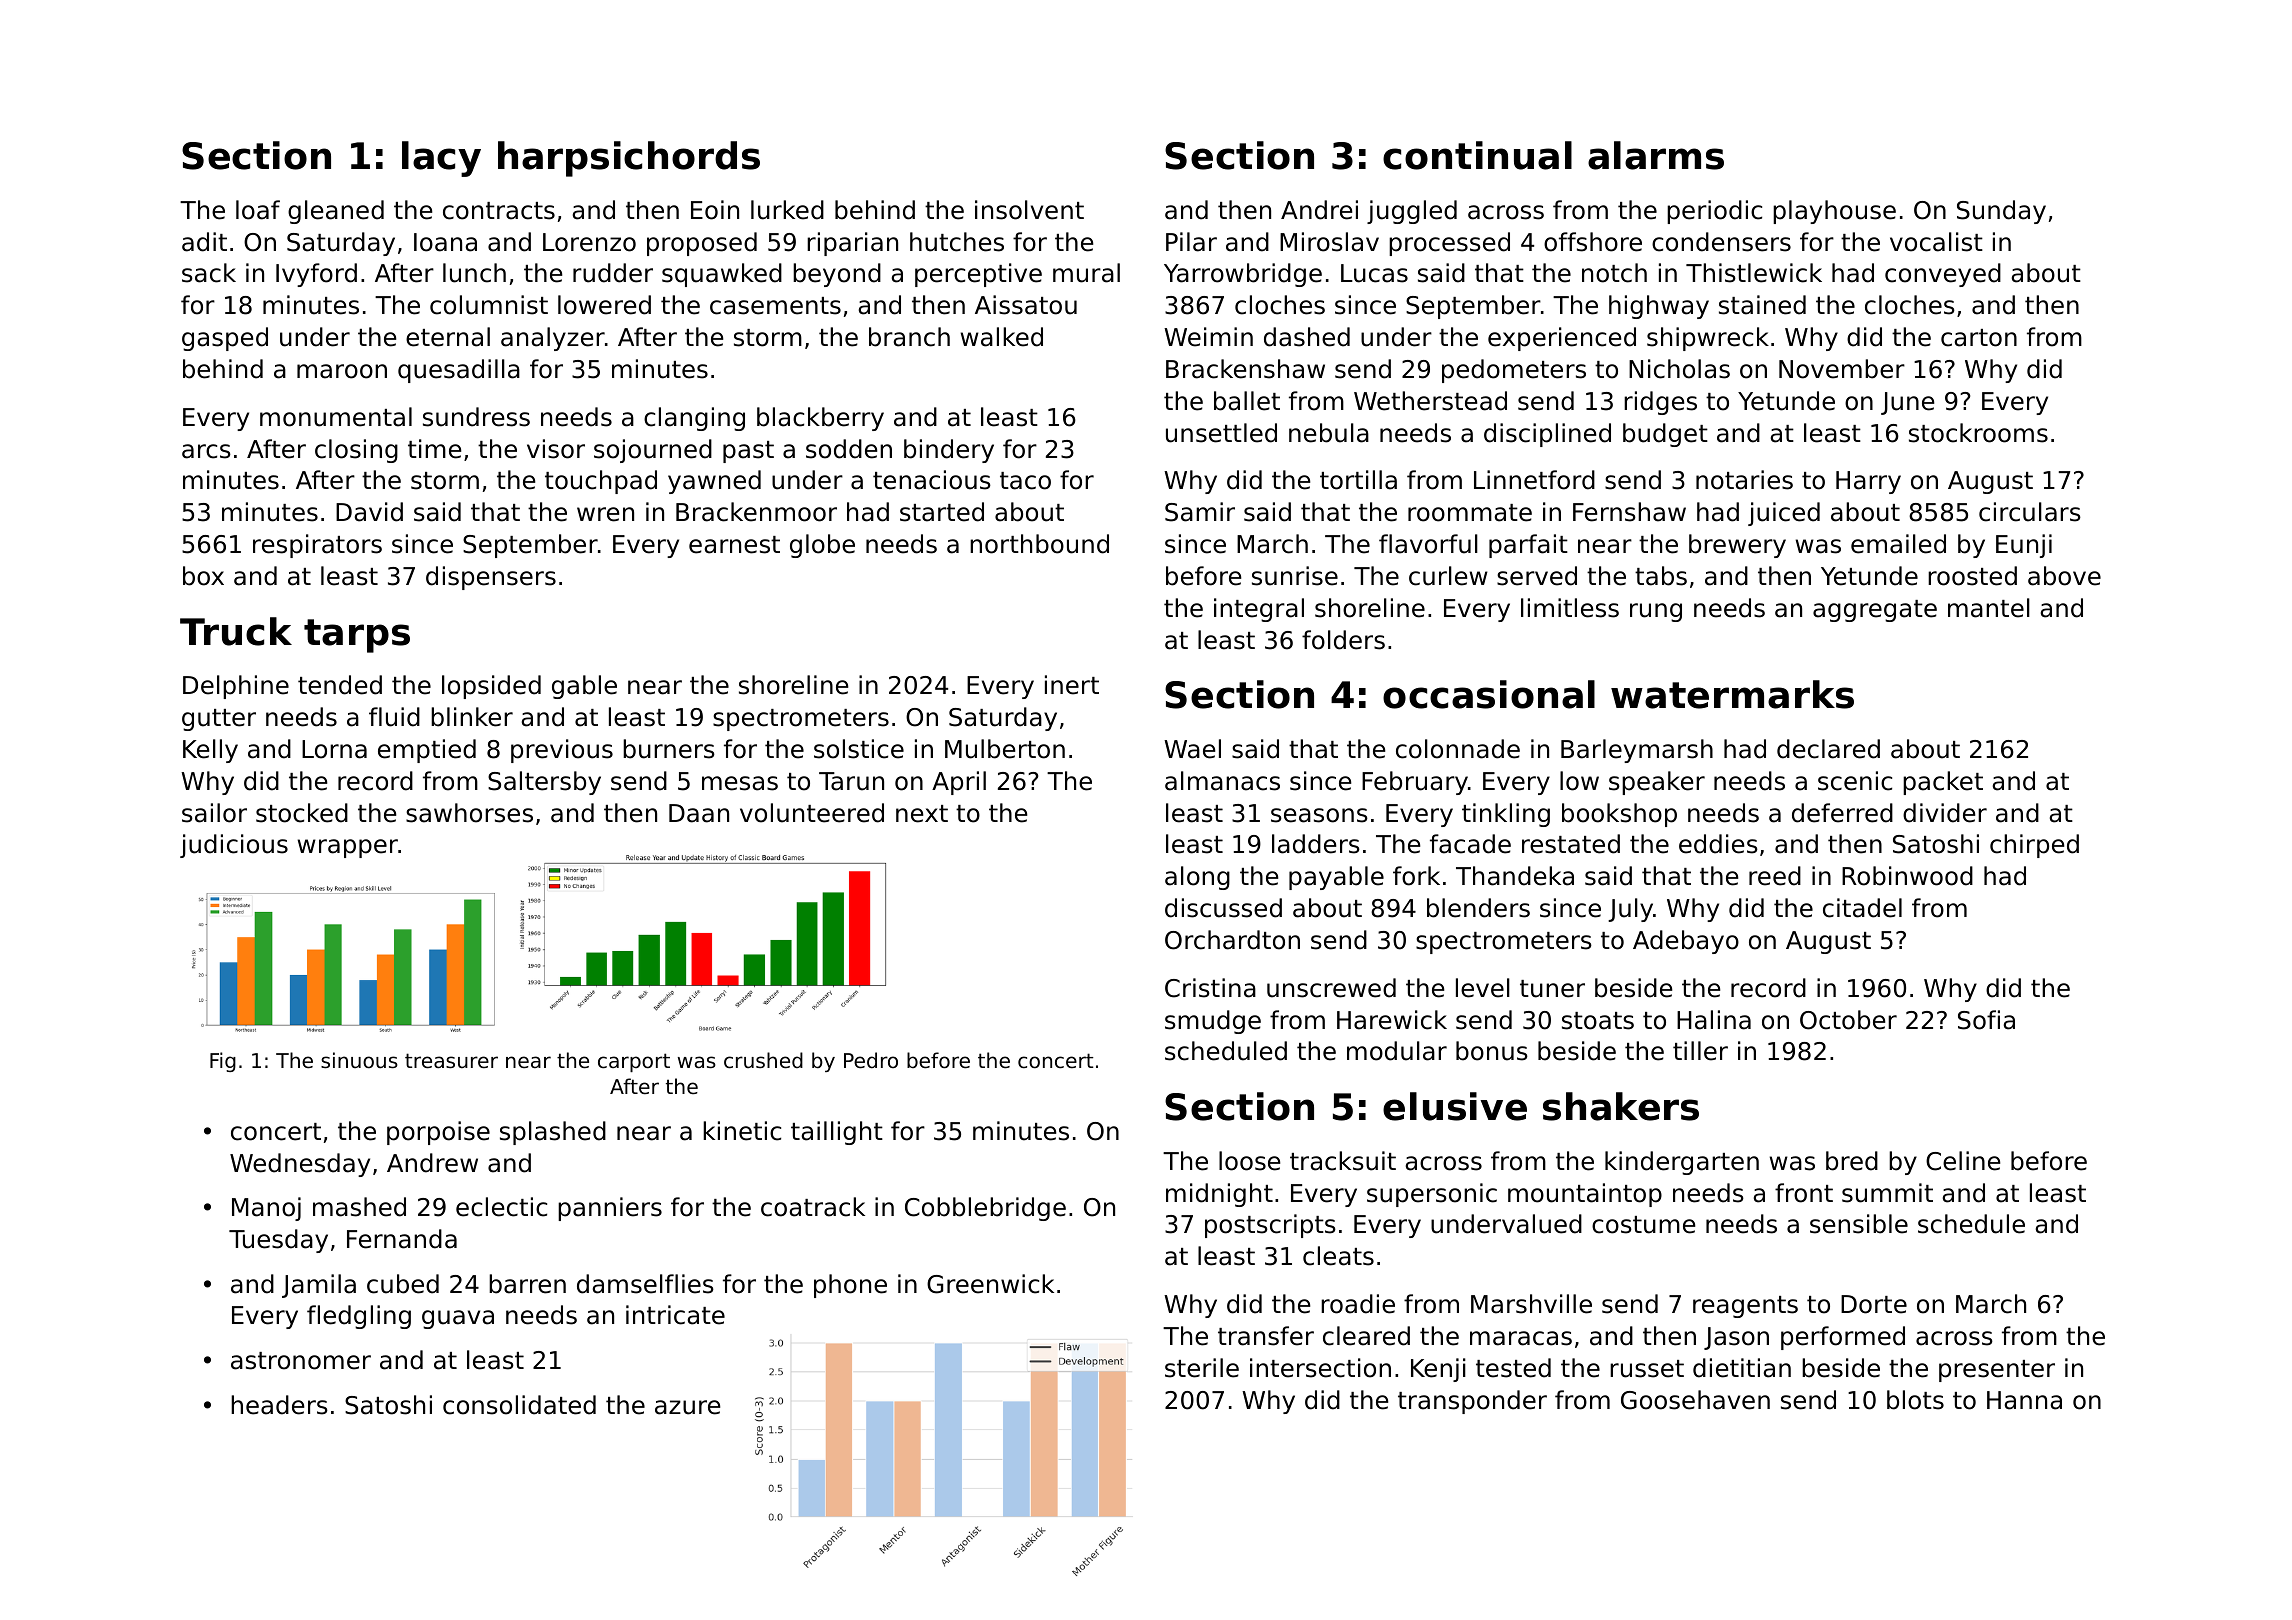  Describe the element at coordinates (1874, 1304) in the screenshot. I see `Dorte` at that location.
